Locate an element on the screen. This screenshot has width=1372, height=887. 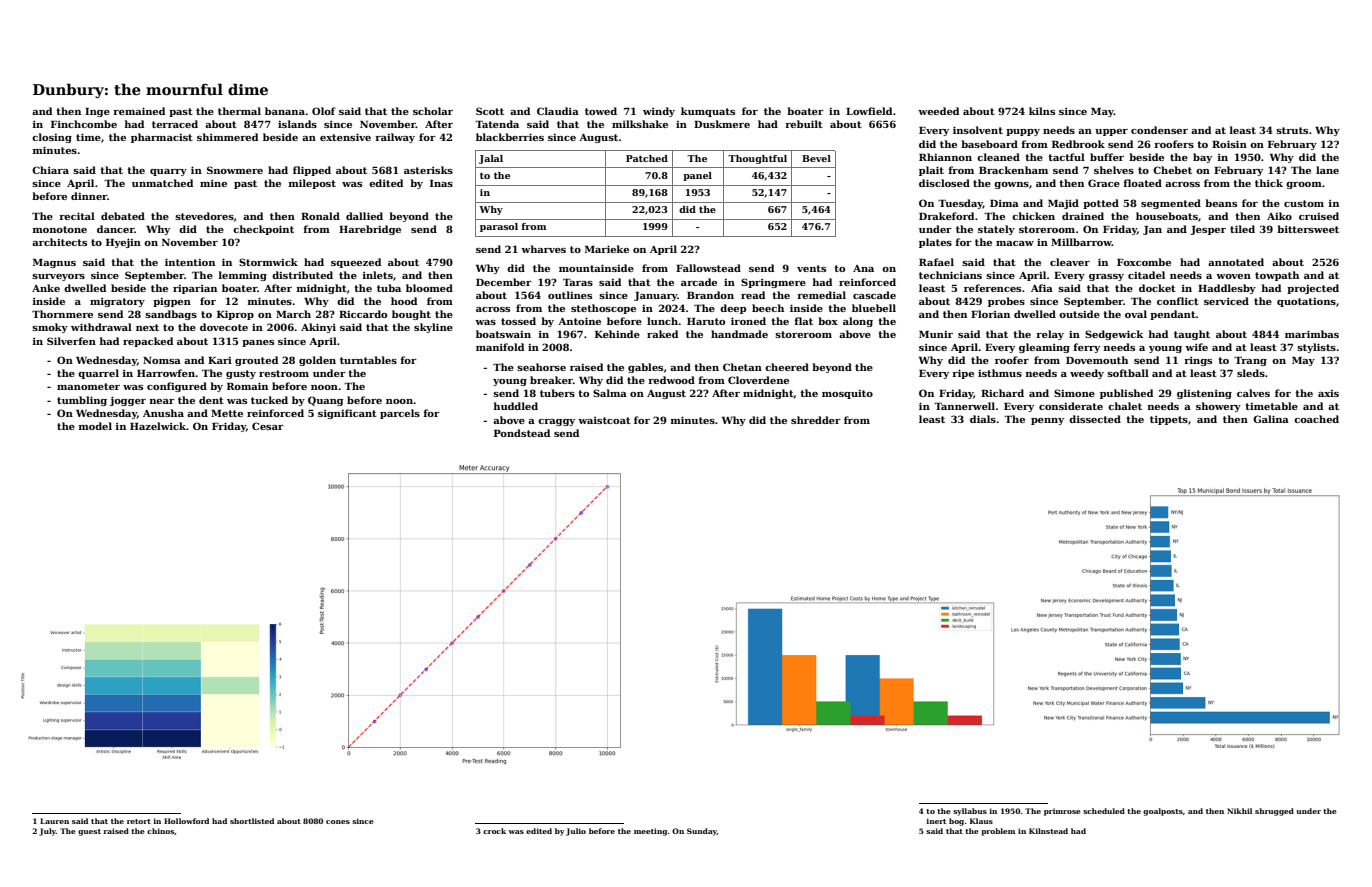
Silverfen is located at coordinates (71, 341).
